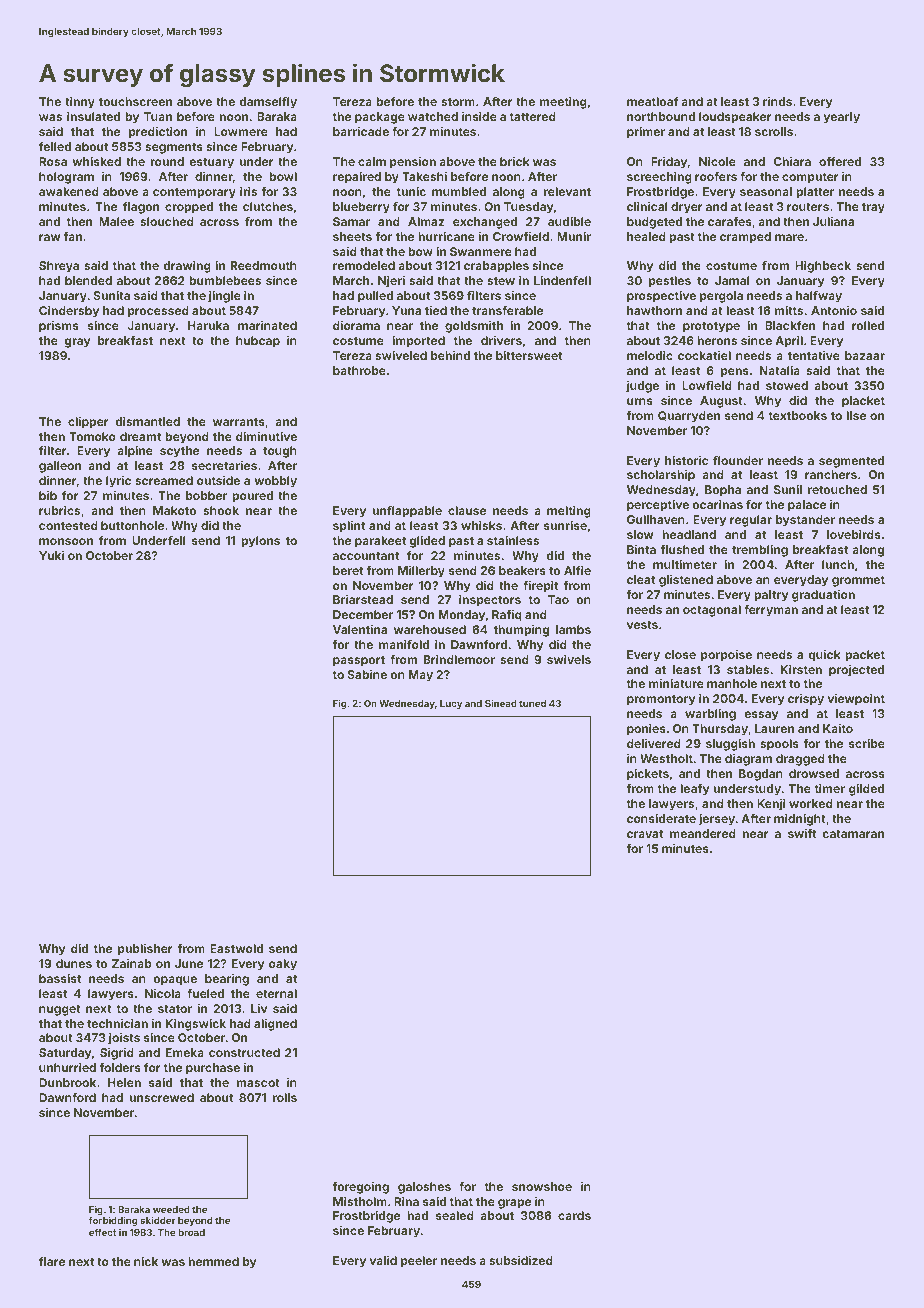 The width and height of the page is (924, 1308). Describe the element at coordinates (60, 978) in the page. I see `bassist` at that location.
